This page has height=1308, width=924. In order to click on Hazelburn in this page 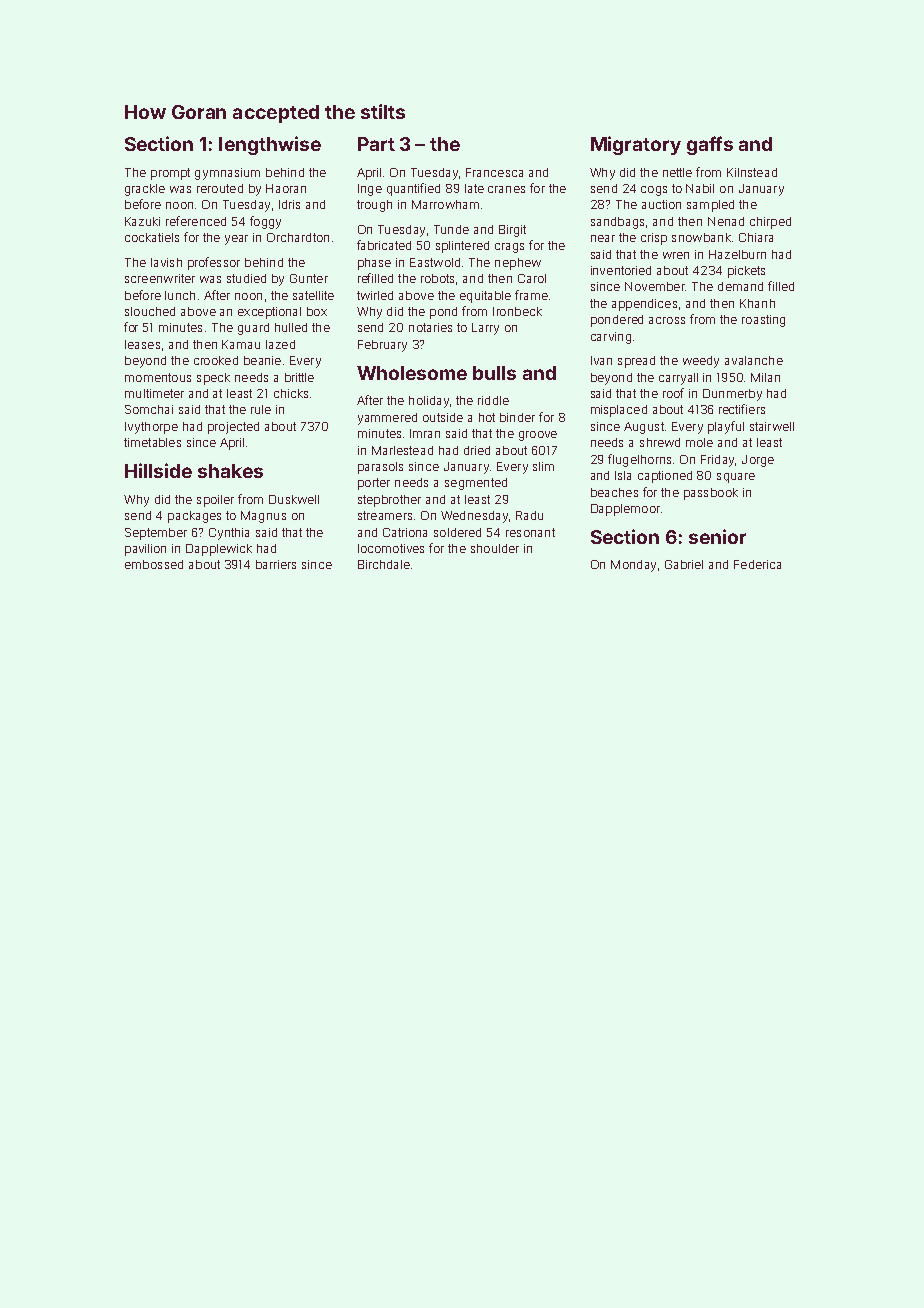, I will do `click(737, 254)`.
